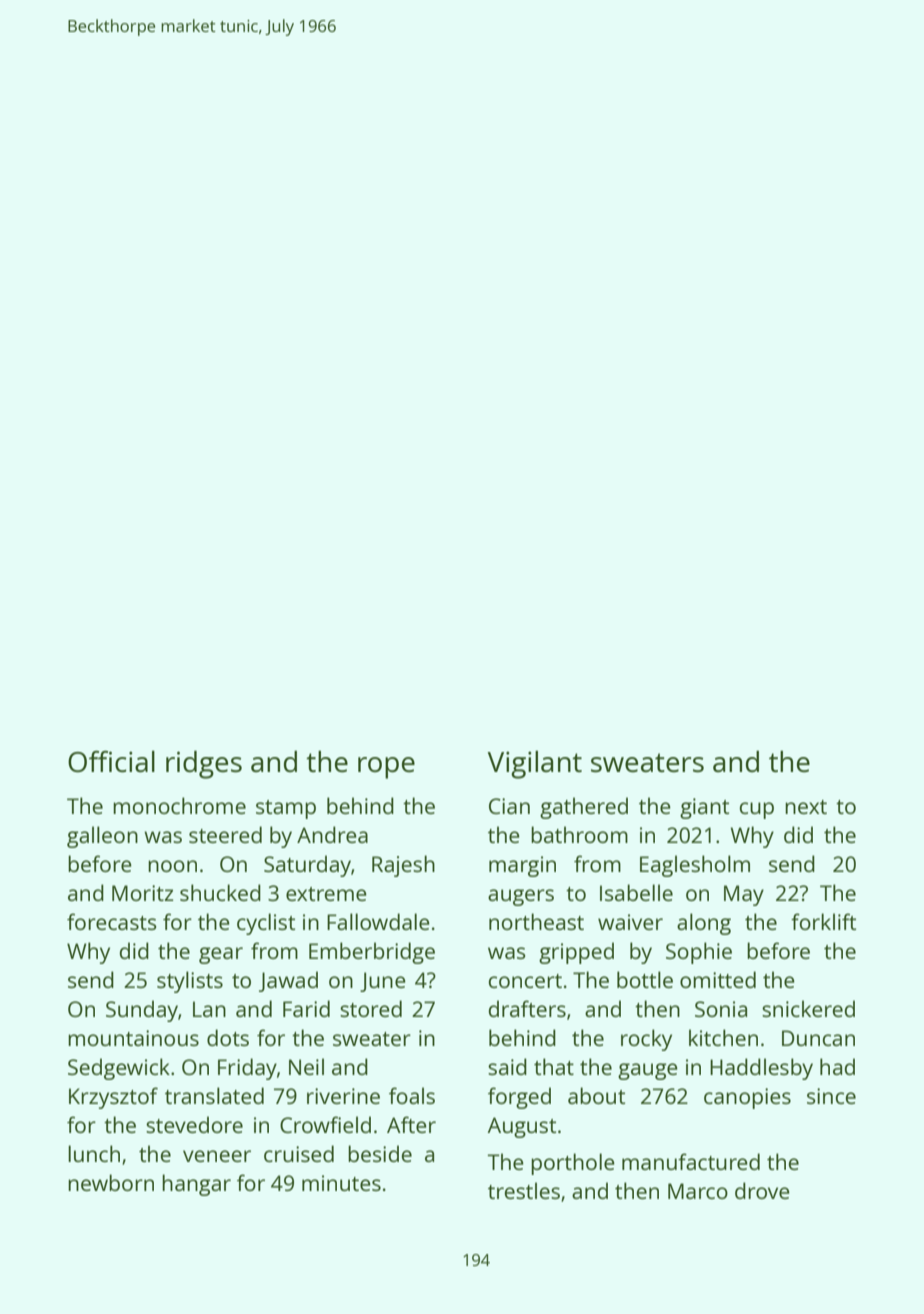 This screenshot has width=924, height=1314. Describe the element at coordinates (196, 1185) in the screenshot. I see `hangar` at that location.
